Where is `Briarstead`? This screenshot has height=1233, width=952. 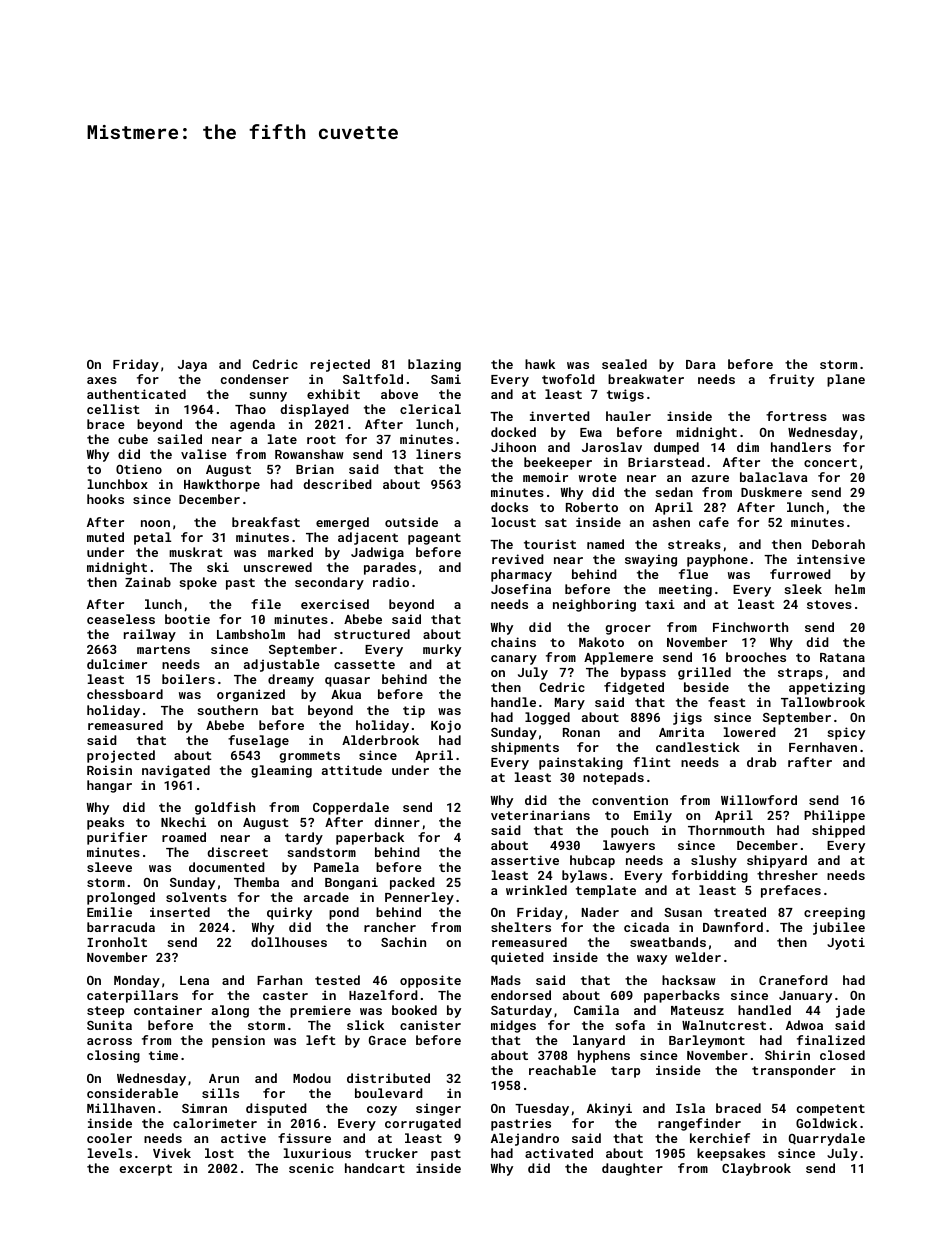 Briarstead is located at coordinates (666, 462).
